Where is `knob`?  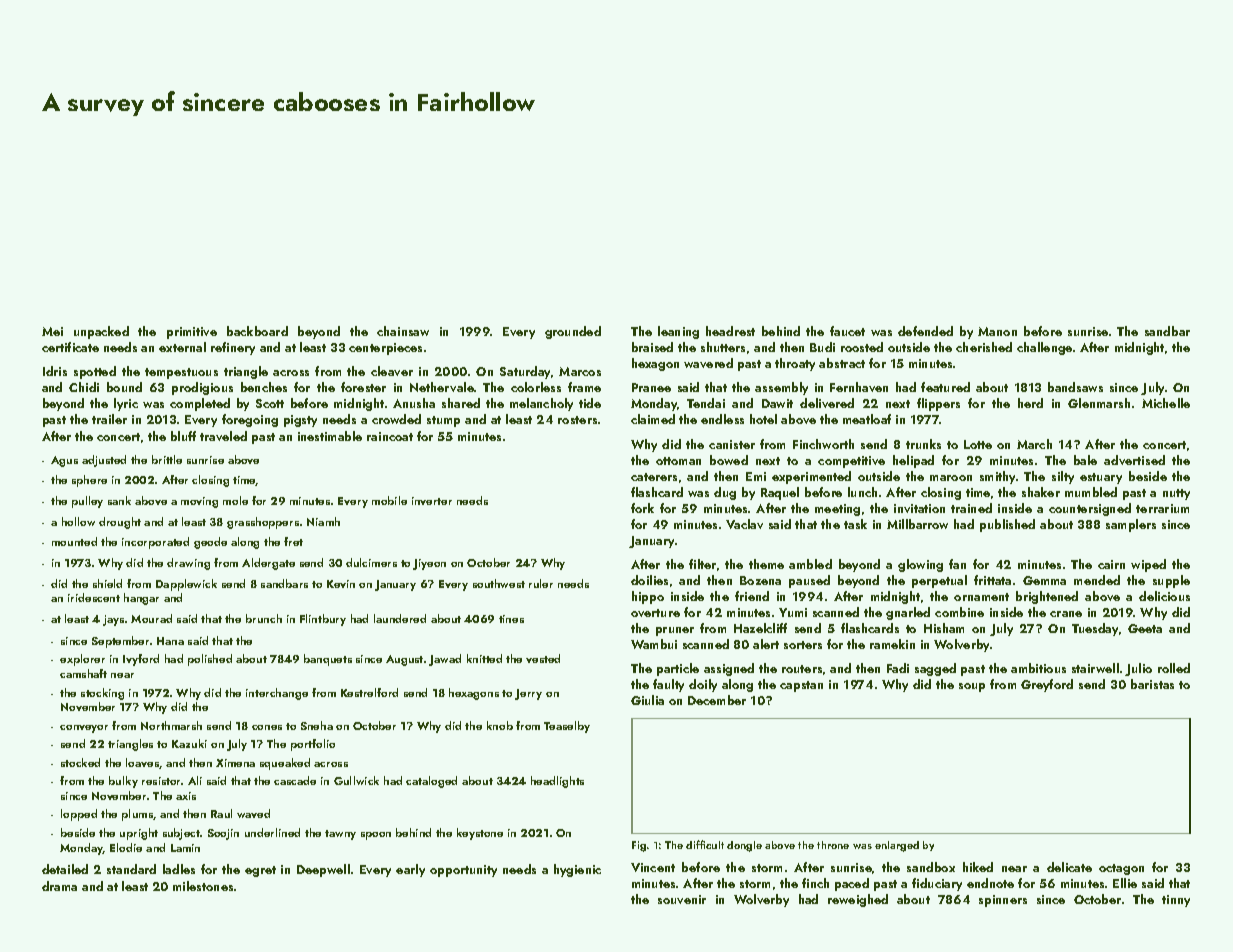
knob is located at coordinates (500, 725).
